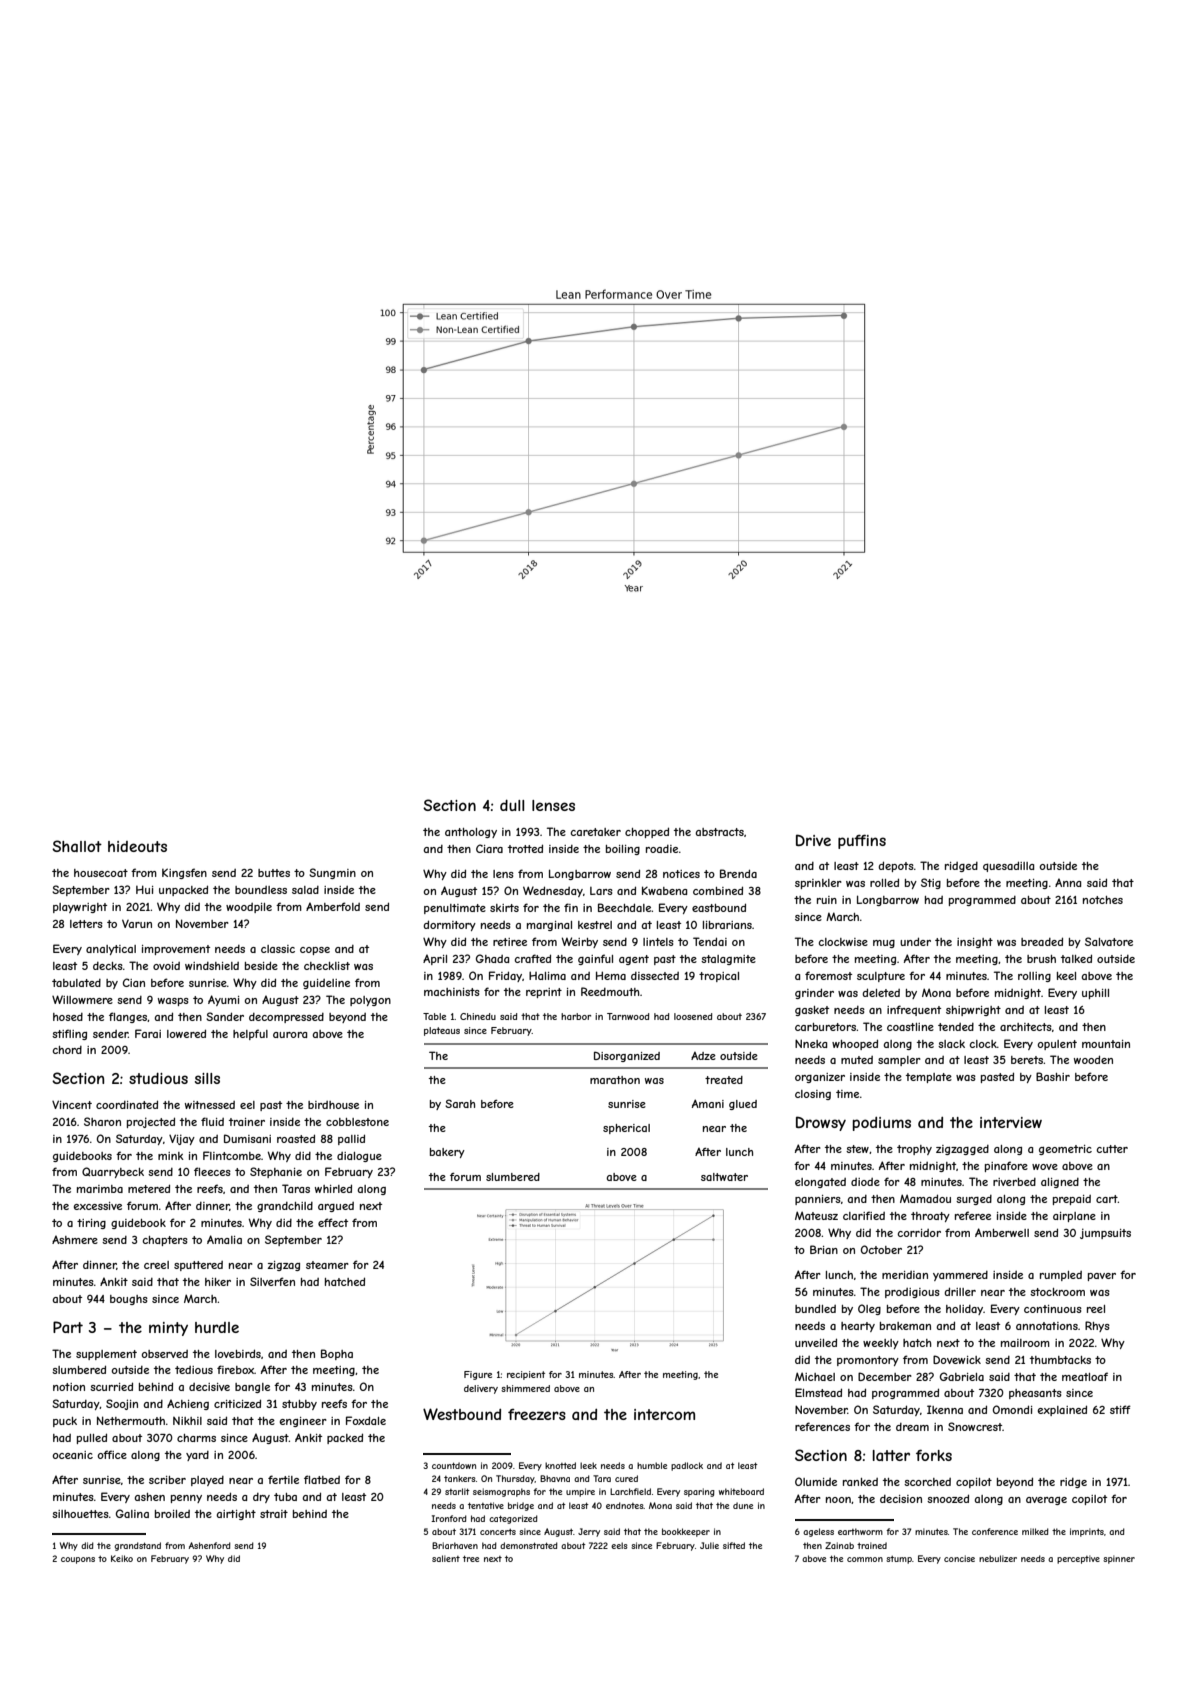 This image has width=1191, height=1684. I want to click on effect, so click(333, 1222).
